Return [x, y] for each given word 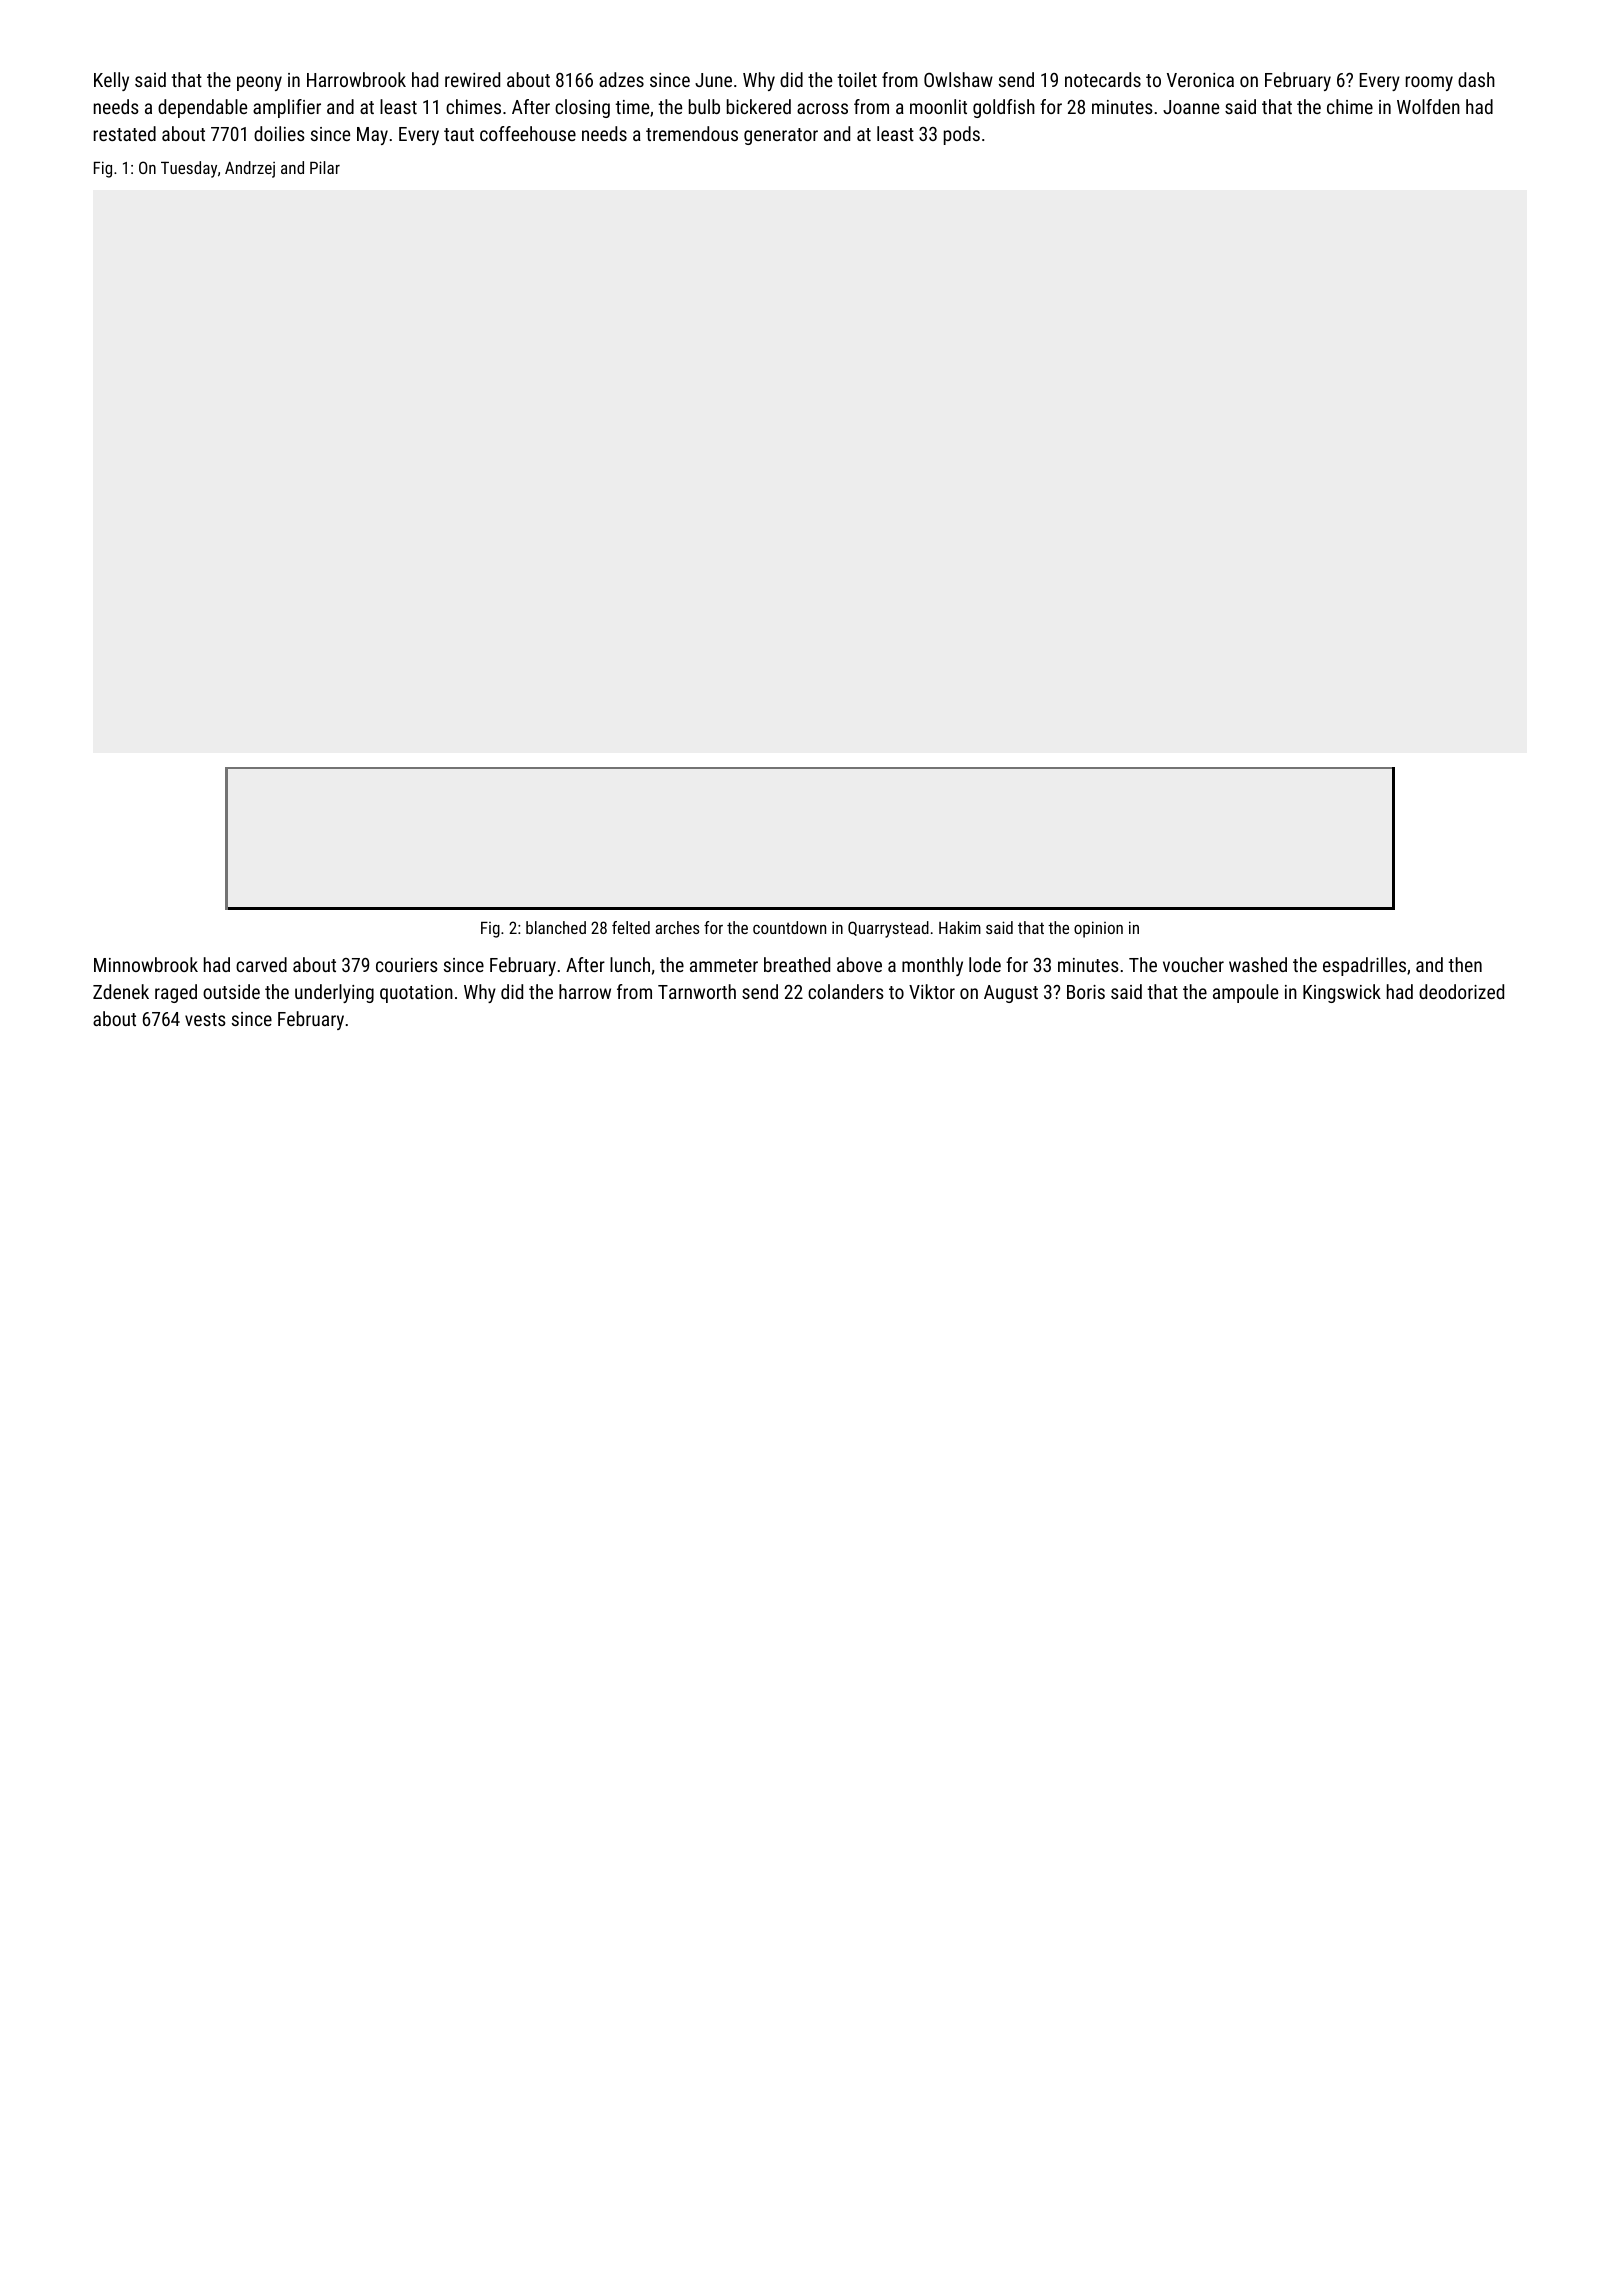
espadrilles [1364, 966]
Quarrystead [888, 929]
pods [962, 135]
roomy [1429, 83]
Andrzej [250, 169]
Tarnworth [697, 991]
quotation [416, 994]
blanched [556, 927]
